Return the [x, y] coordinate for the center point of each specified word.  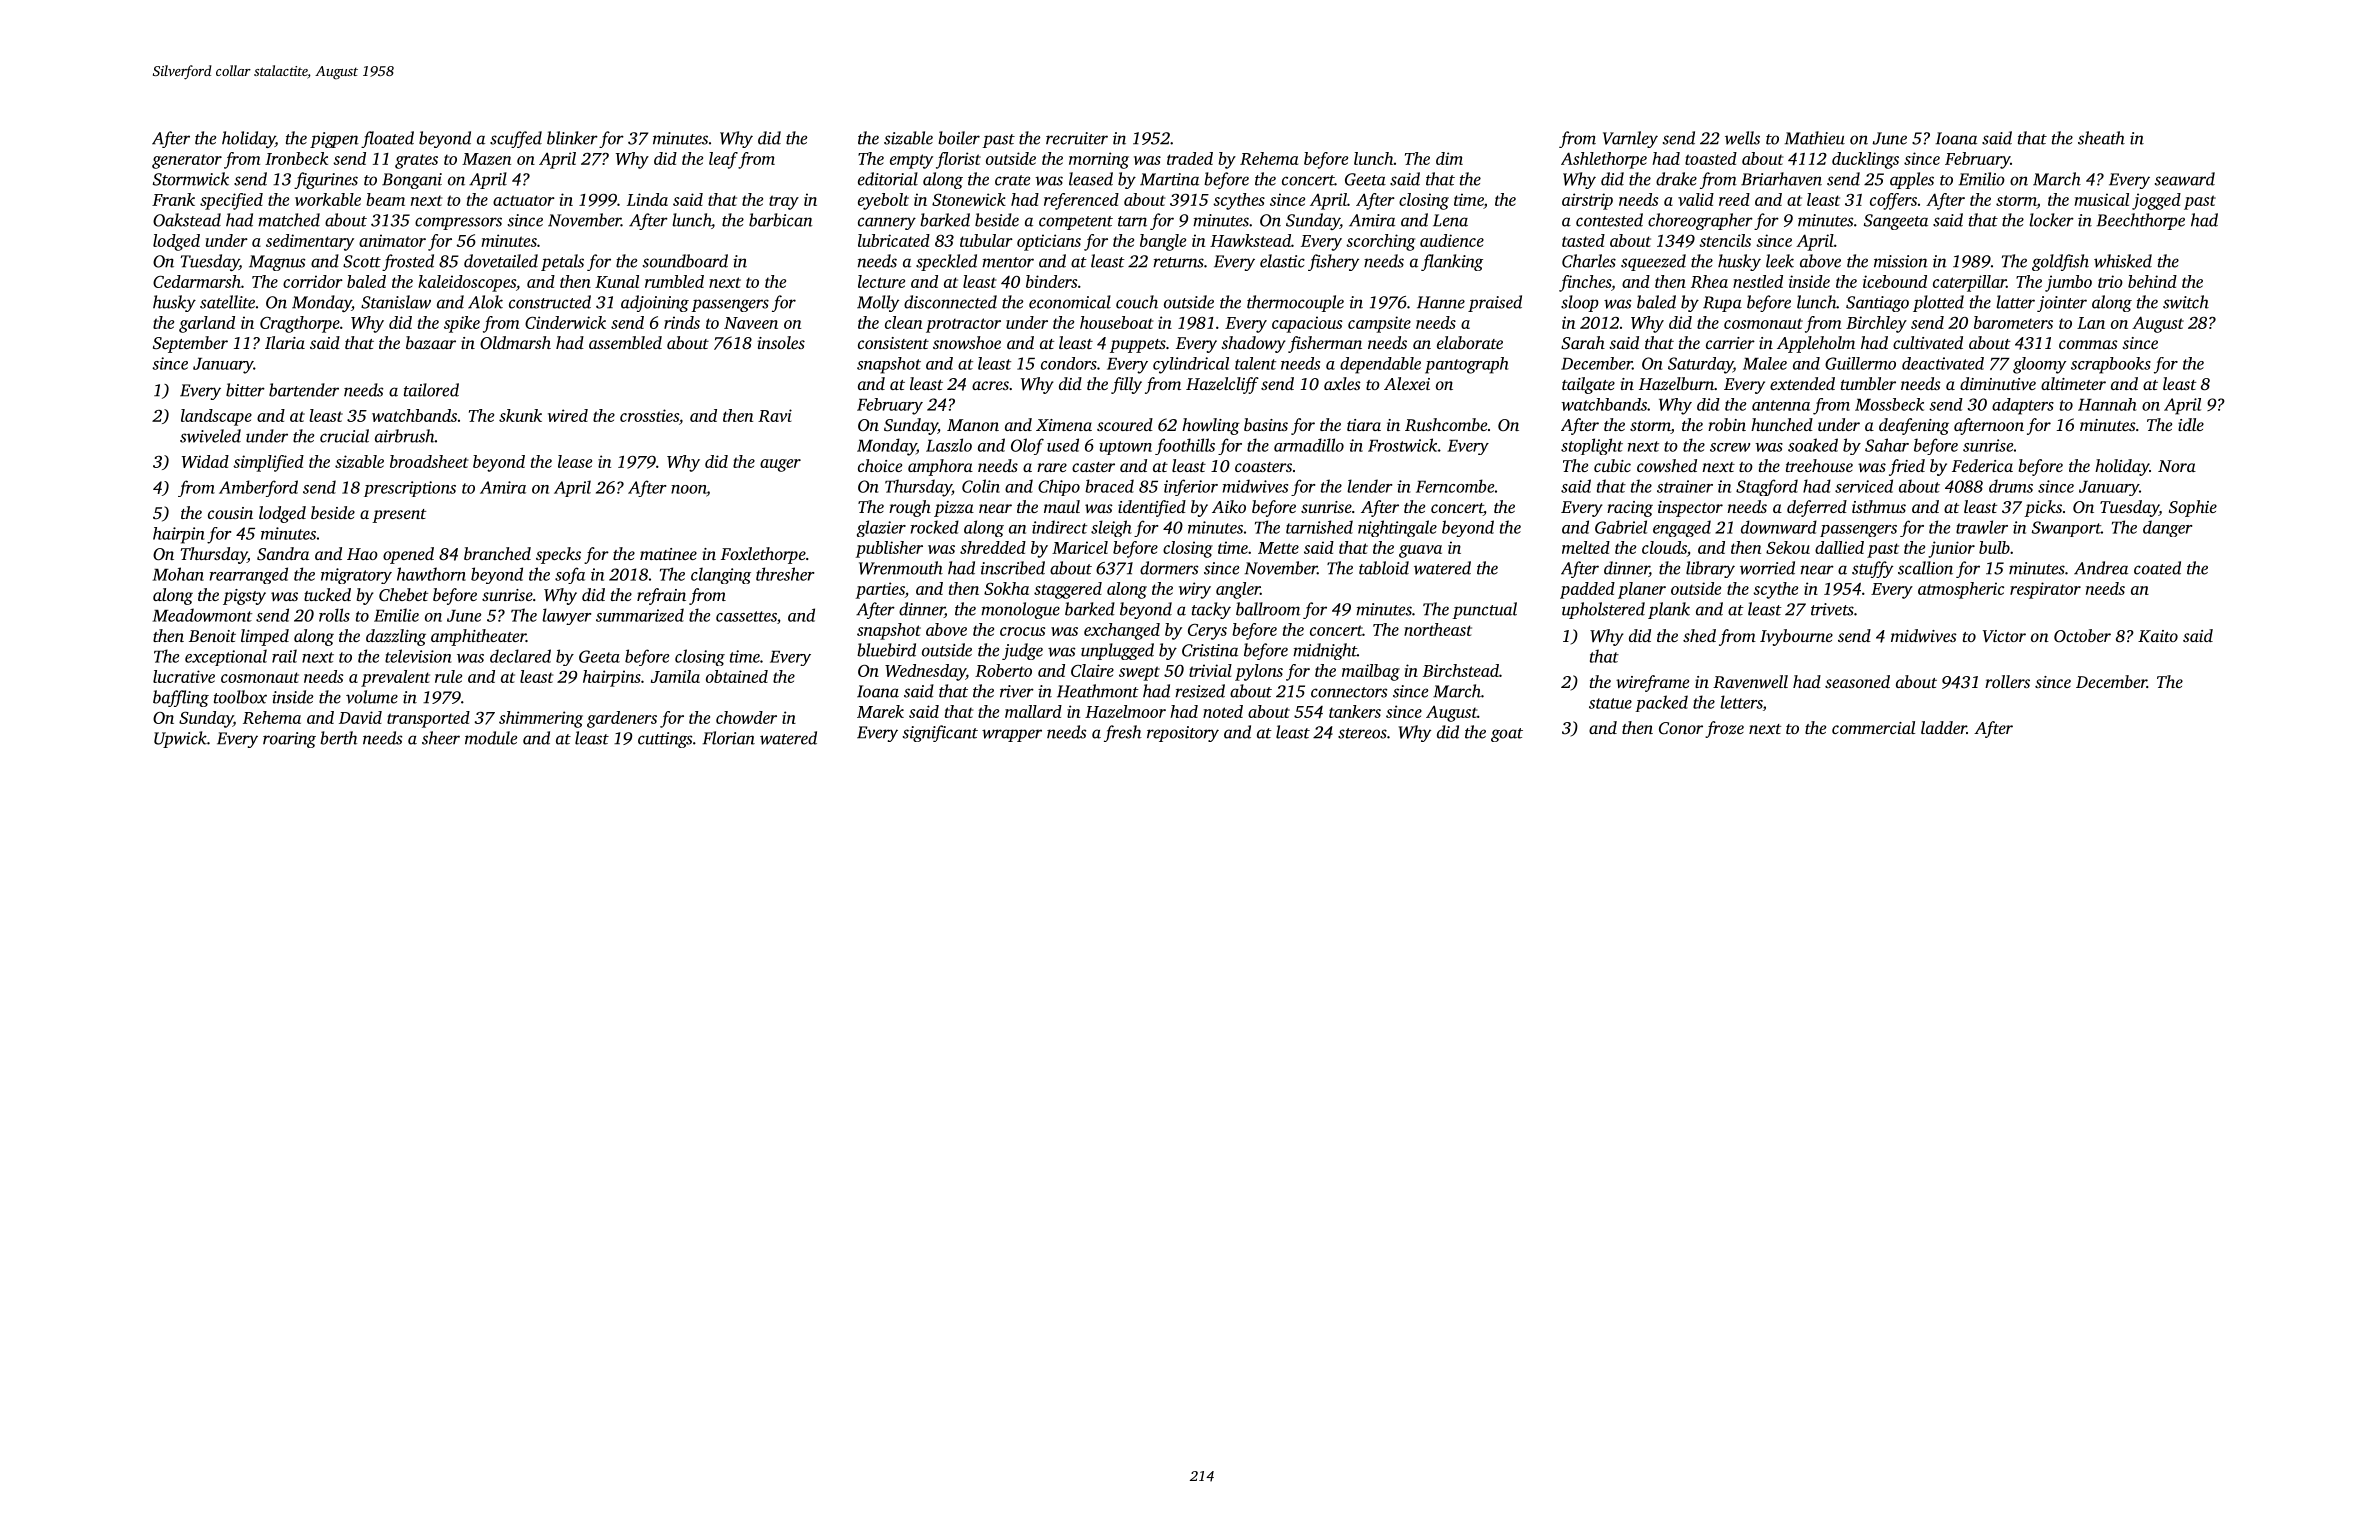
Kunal [617, 281]
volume [372, 697]
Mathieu [1814, 138]
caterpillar [1969, 283]
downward [1779, 527]
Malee [1765, 363]
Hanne [1441, 302]
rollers [2007, 681]
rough [910, 508]
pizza [954, 509]
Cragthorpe [300, 324]
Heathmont [1098, 691]
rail [284, 656]
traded [1190, 158]
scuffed [516, 139]
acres [990, 385]
